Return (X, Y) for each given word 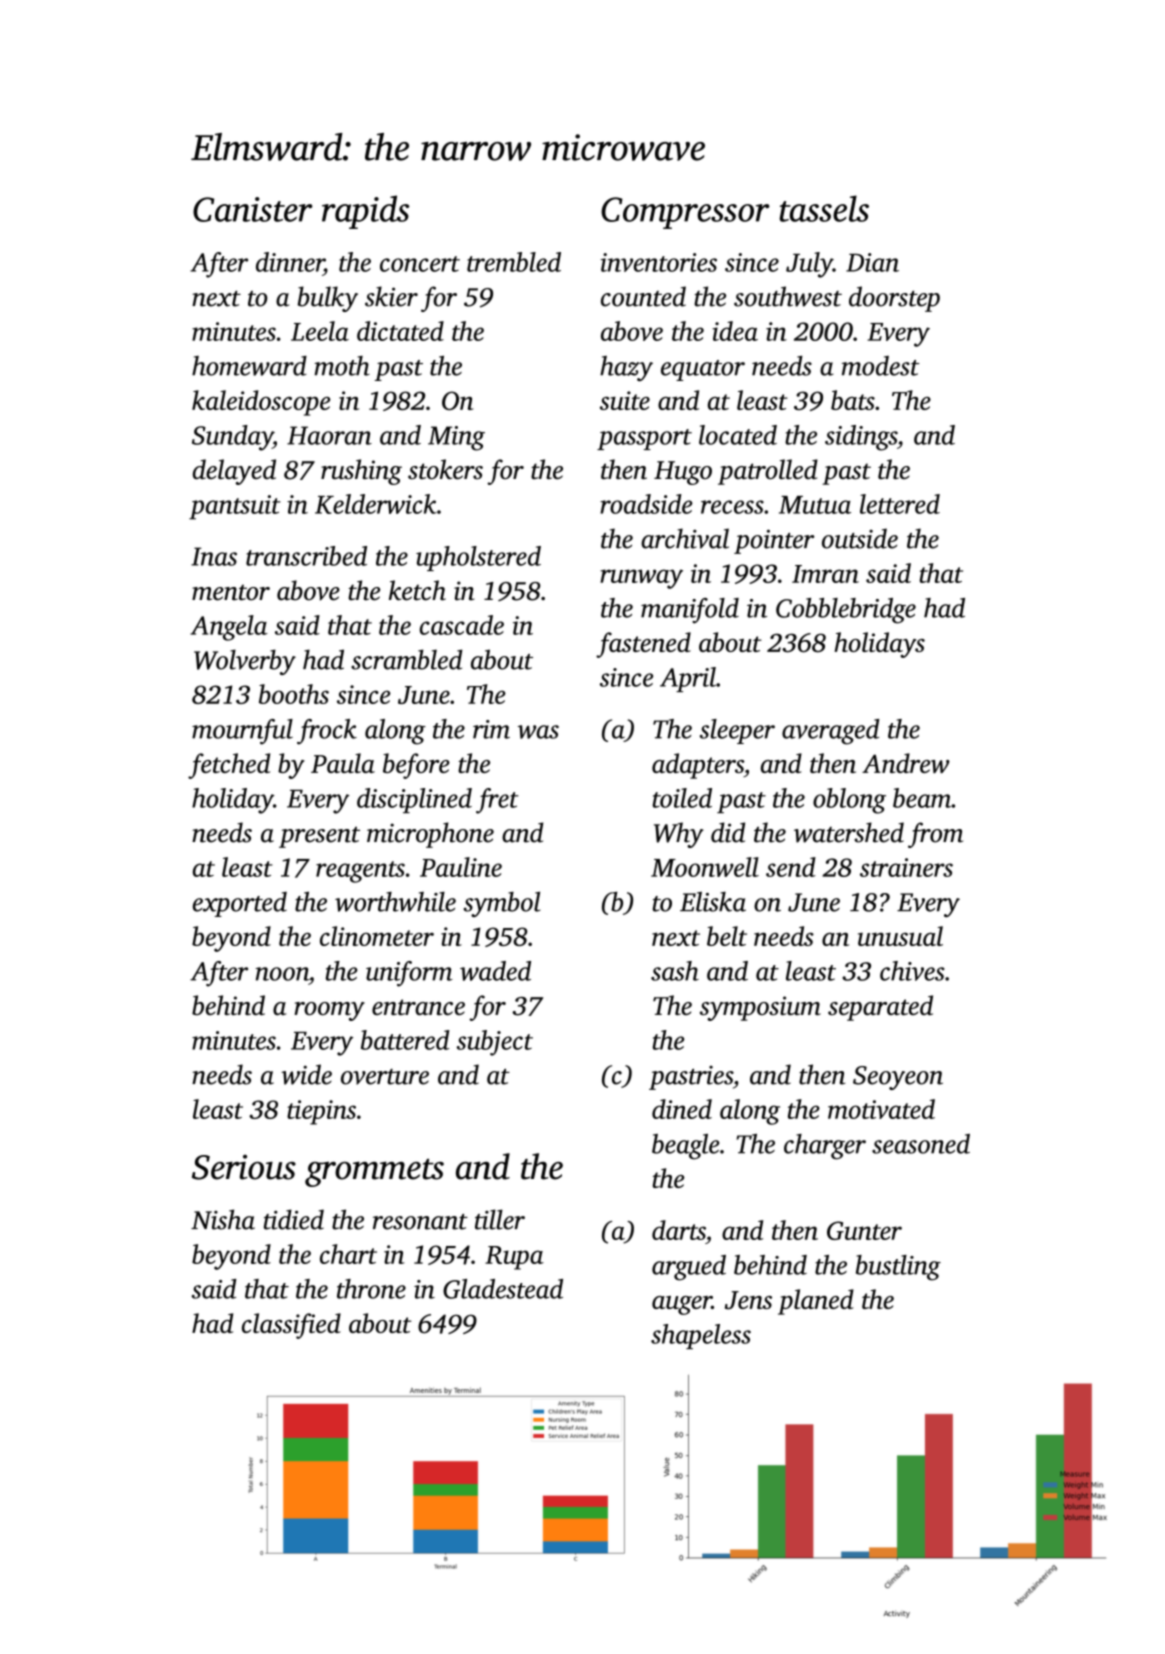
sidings (861, 438)
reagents (360, 872)
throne (371, 1289)
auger (682, 1305)
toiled (682, 798)
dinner (290, 262)
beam (922, 798)
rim (491, 729)
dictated (400, 331)
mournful (242, 732)
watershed (849, 832)
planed (816, 1302)
